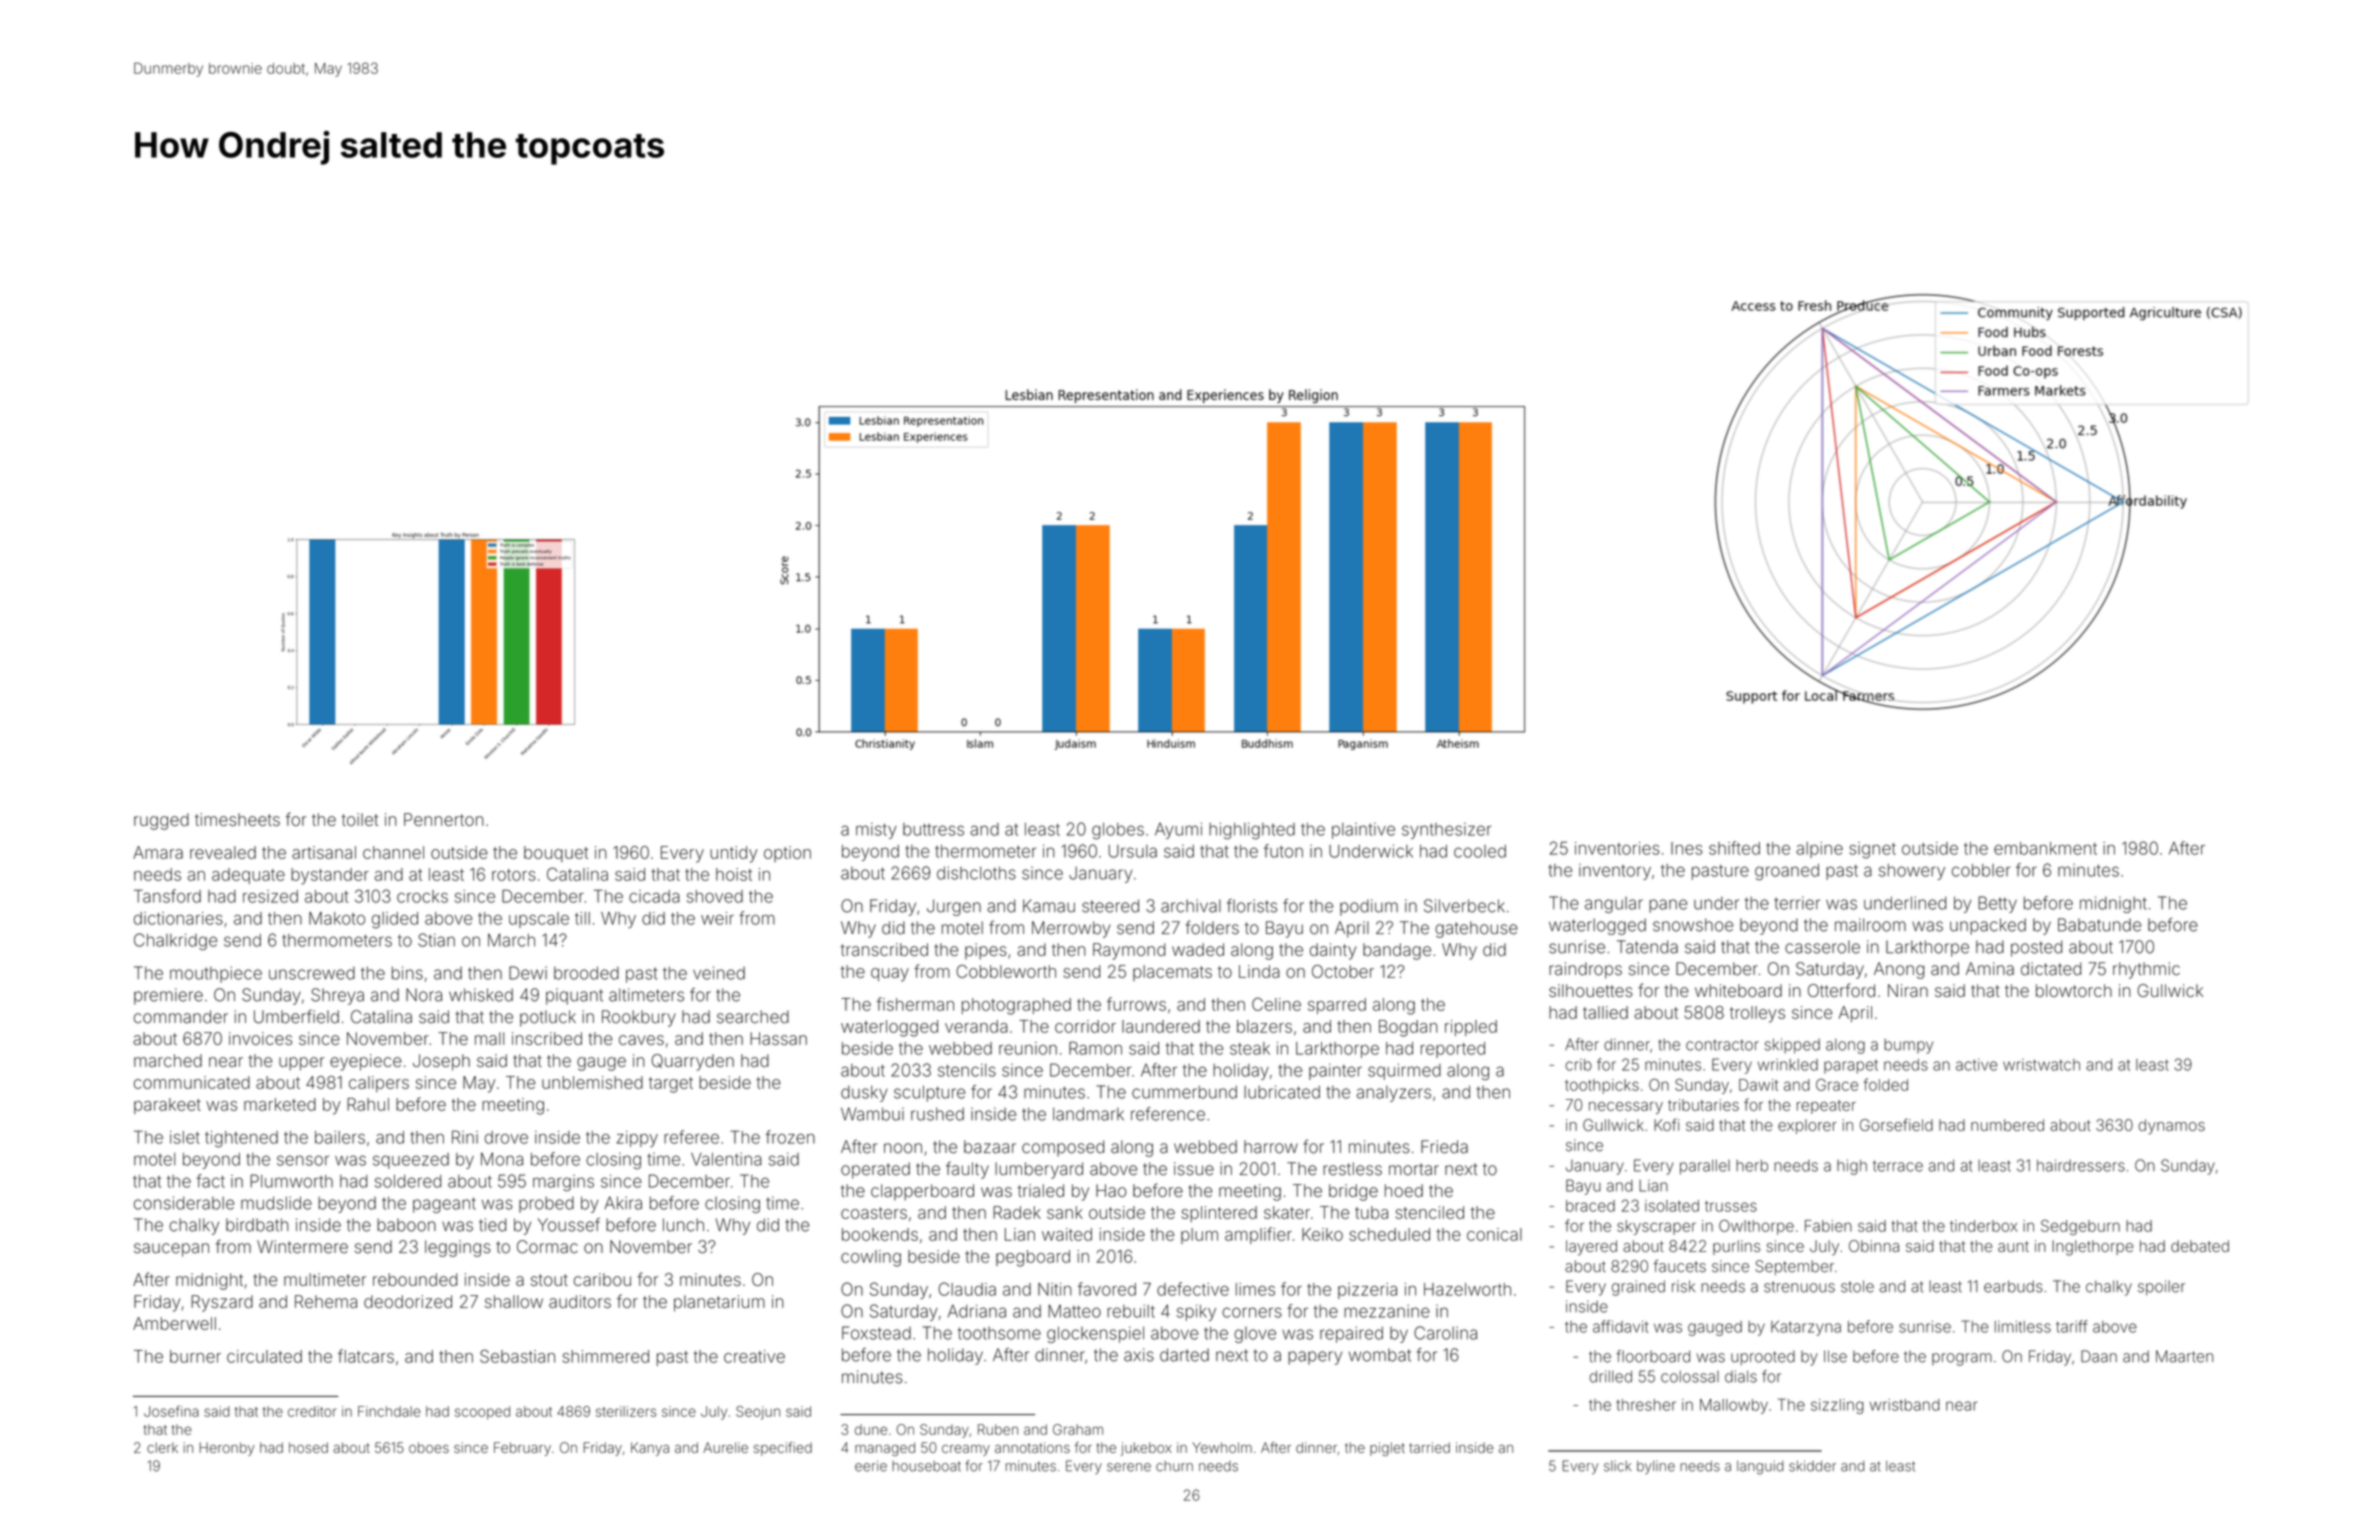 The image size is (2365, 1530). I want to click on churn, so click(1174, 1466).
